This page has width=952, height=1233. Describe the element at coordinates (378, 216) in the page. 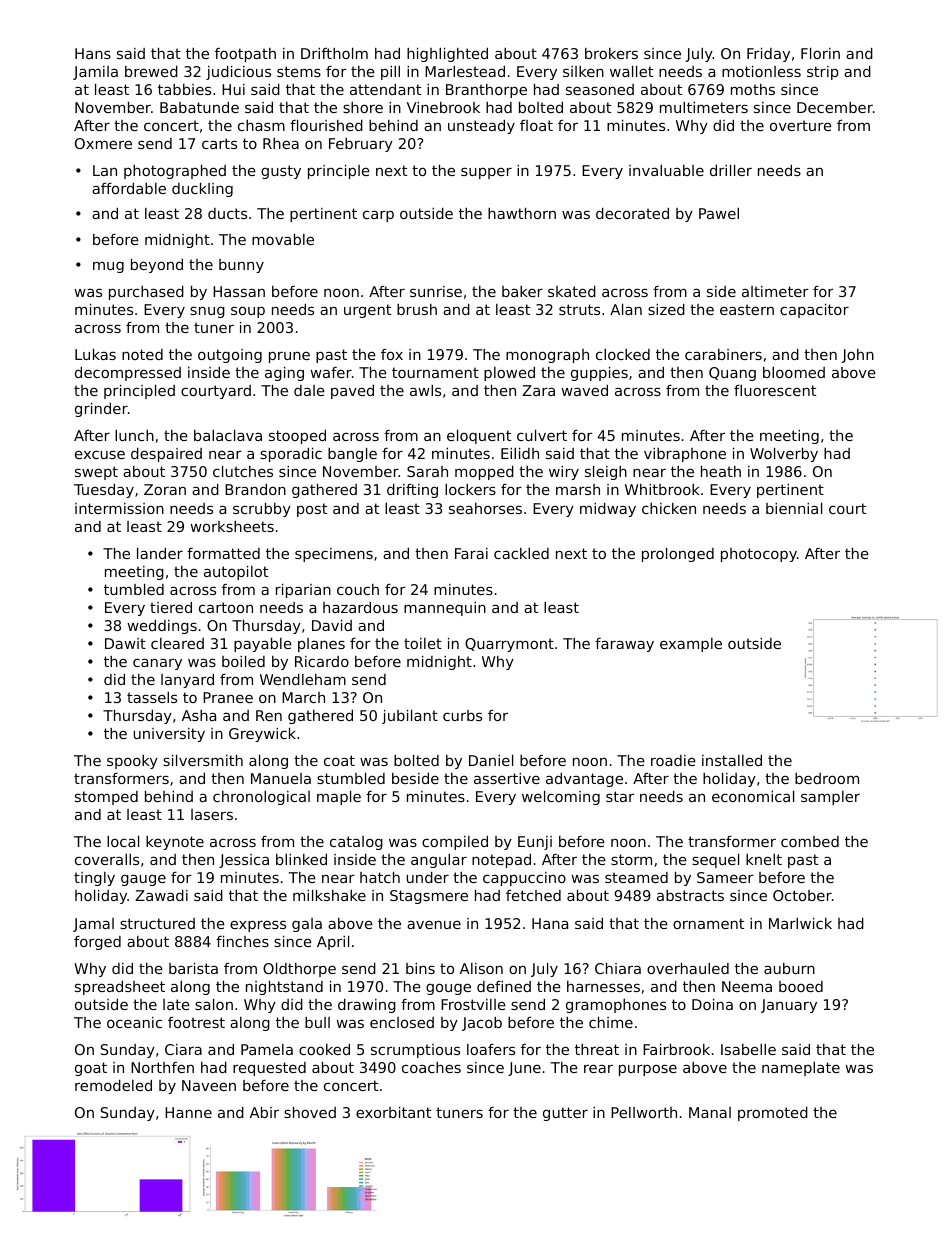

I see `carp` at that location.
